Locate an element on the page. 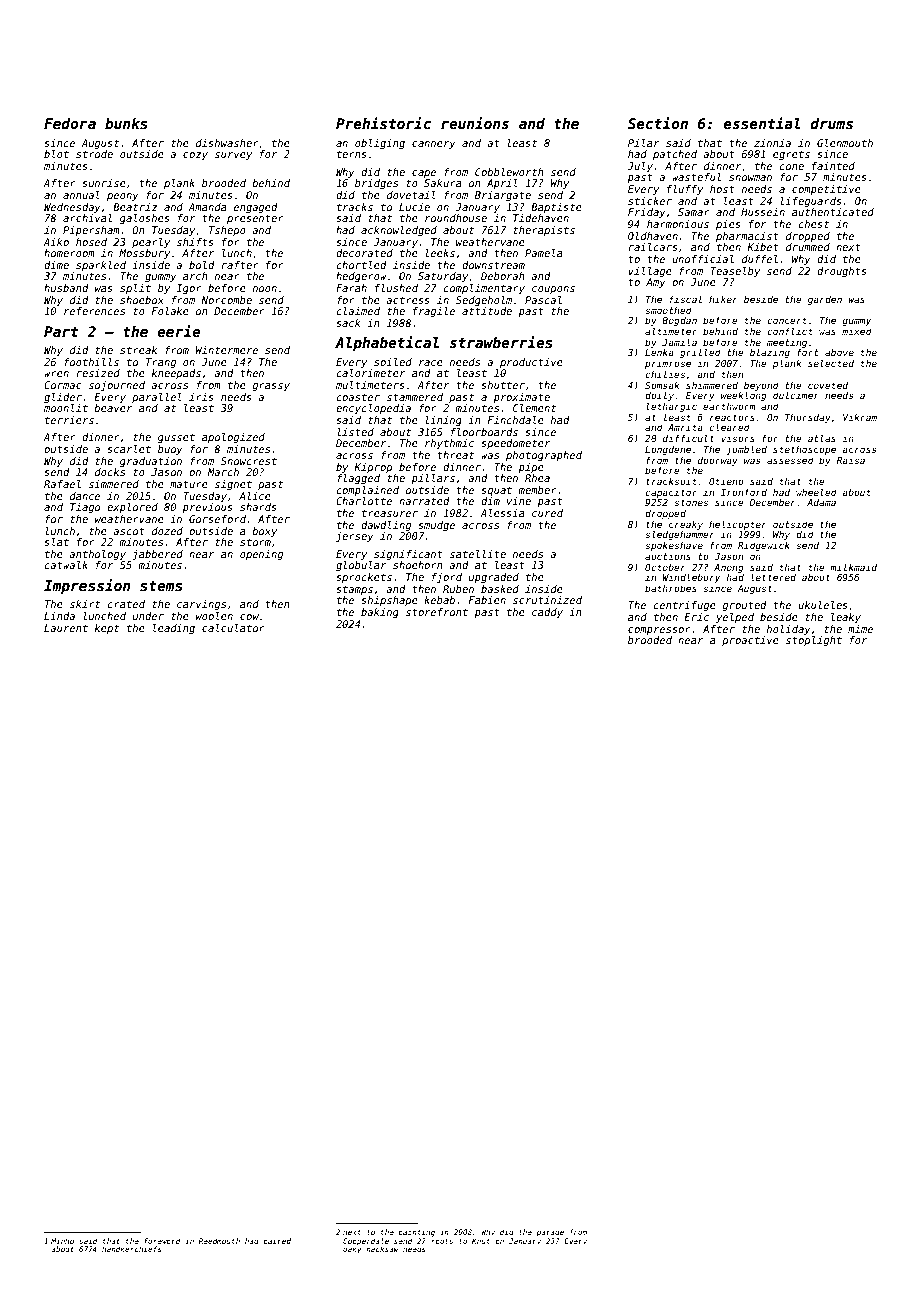 The width and height of the document is (924, 1308). Minho is located at coordinates (62, 1241).
